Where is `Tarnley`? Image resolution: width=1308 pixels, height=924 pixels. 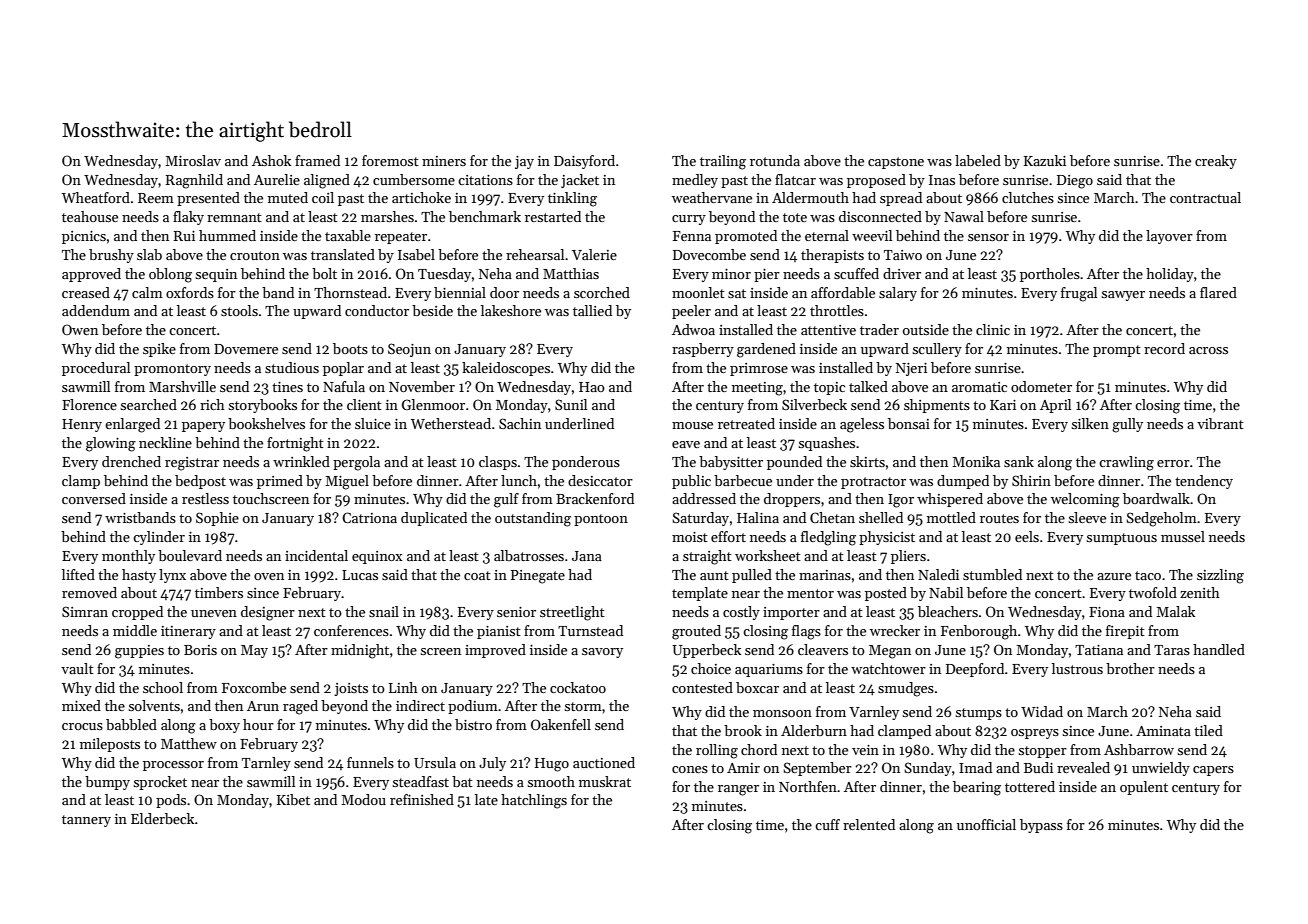 Tarnley is located at coordinates (266, 764).
